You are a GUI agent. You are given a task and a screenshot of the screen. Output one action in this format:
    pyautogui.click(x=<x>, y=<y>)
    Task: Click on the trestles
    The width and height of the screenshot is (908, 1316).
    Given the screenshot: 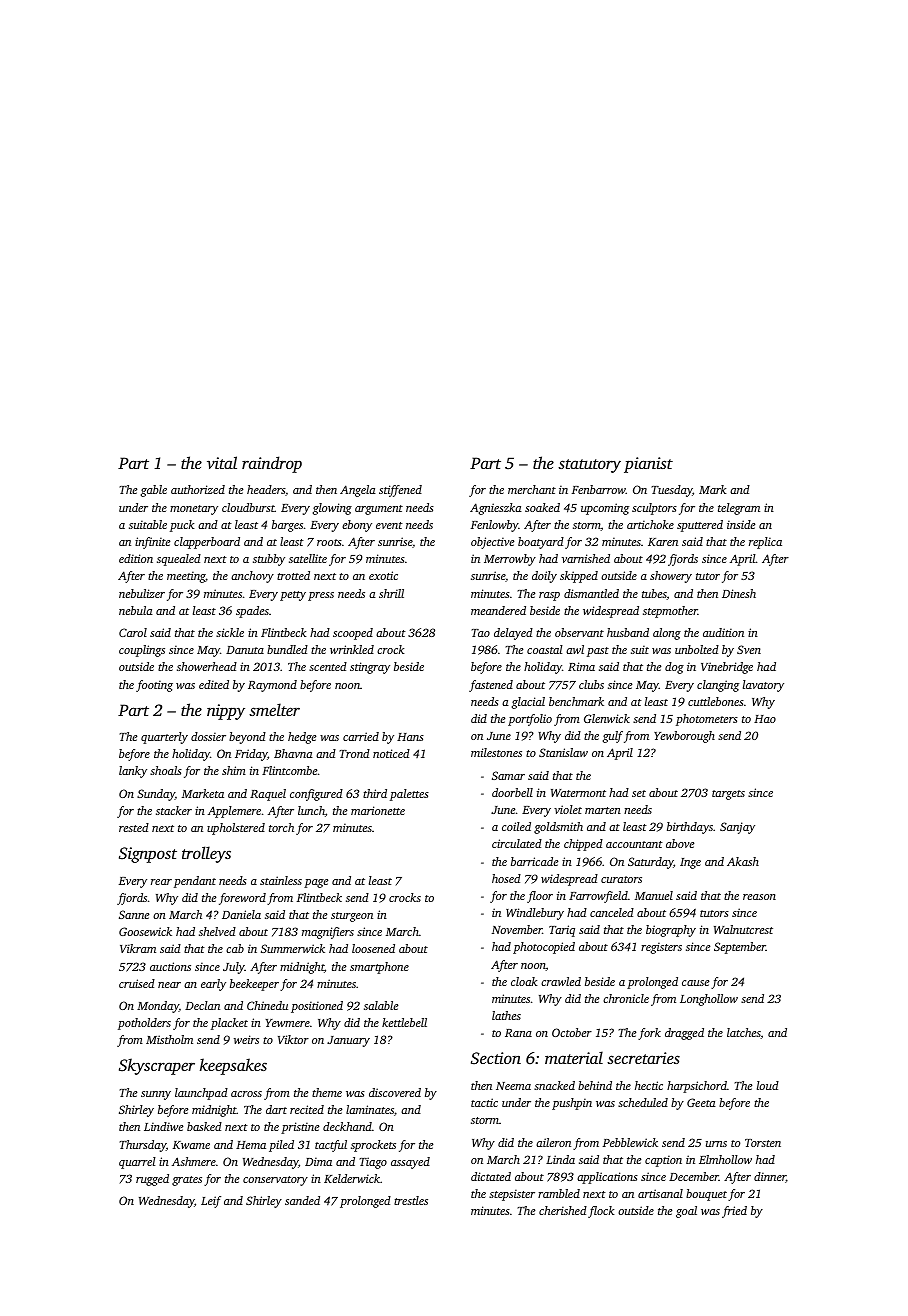 What is the action you would take?
    pyautogui.click(x=411, y=1200)
